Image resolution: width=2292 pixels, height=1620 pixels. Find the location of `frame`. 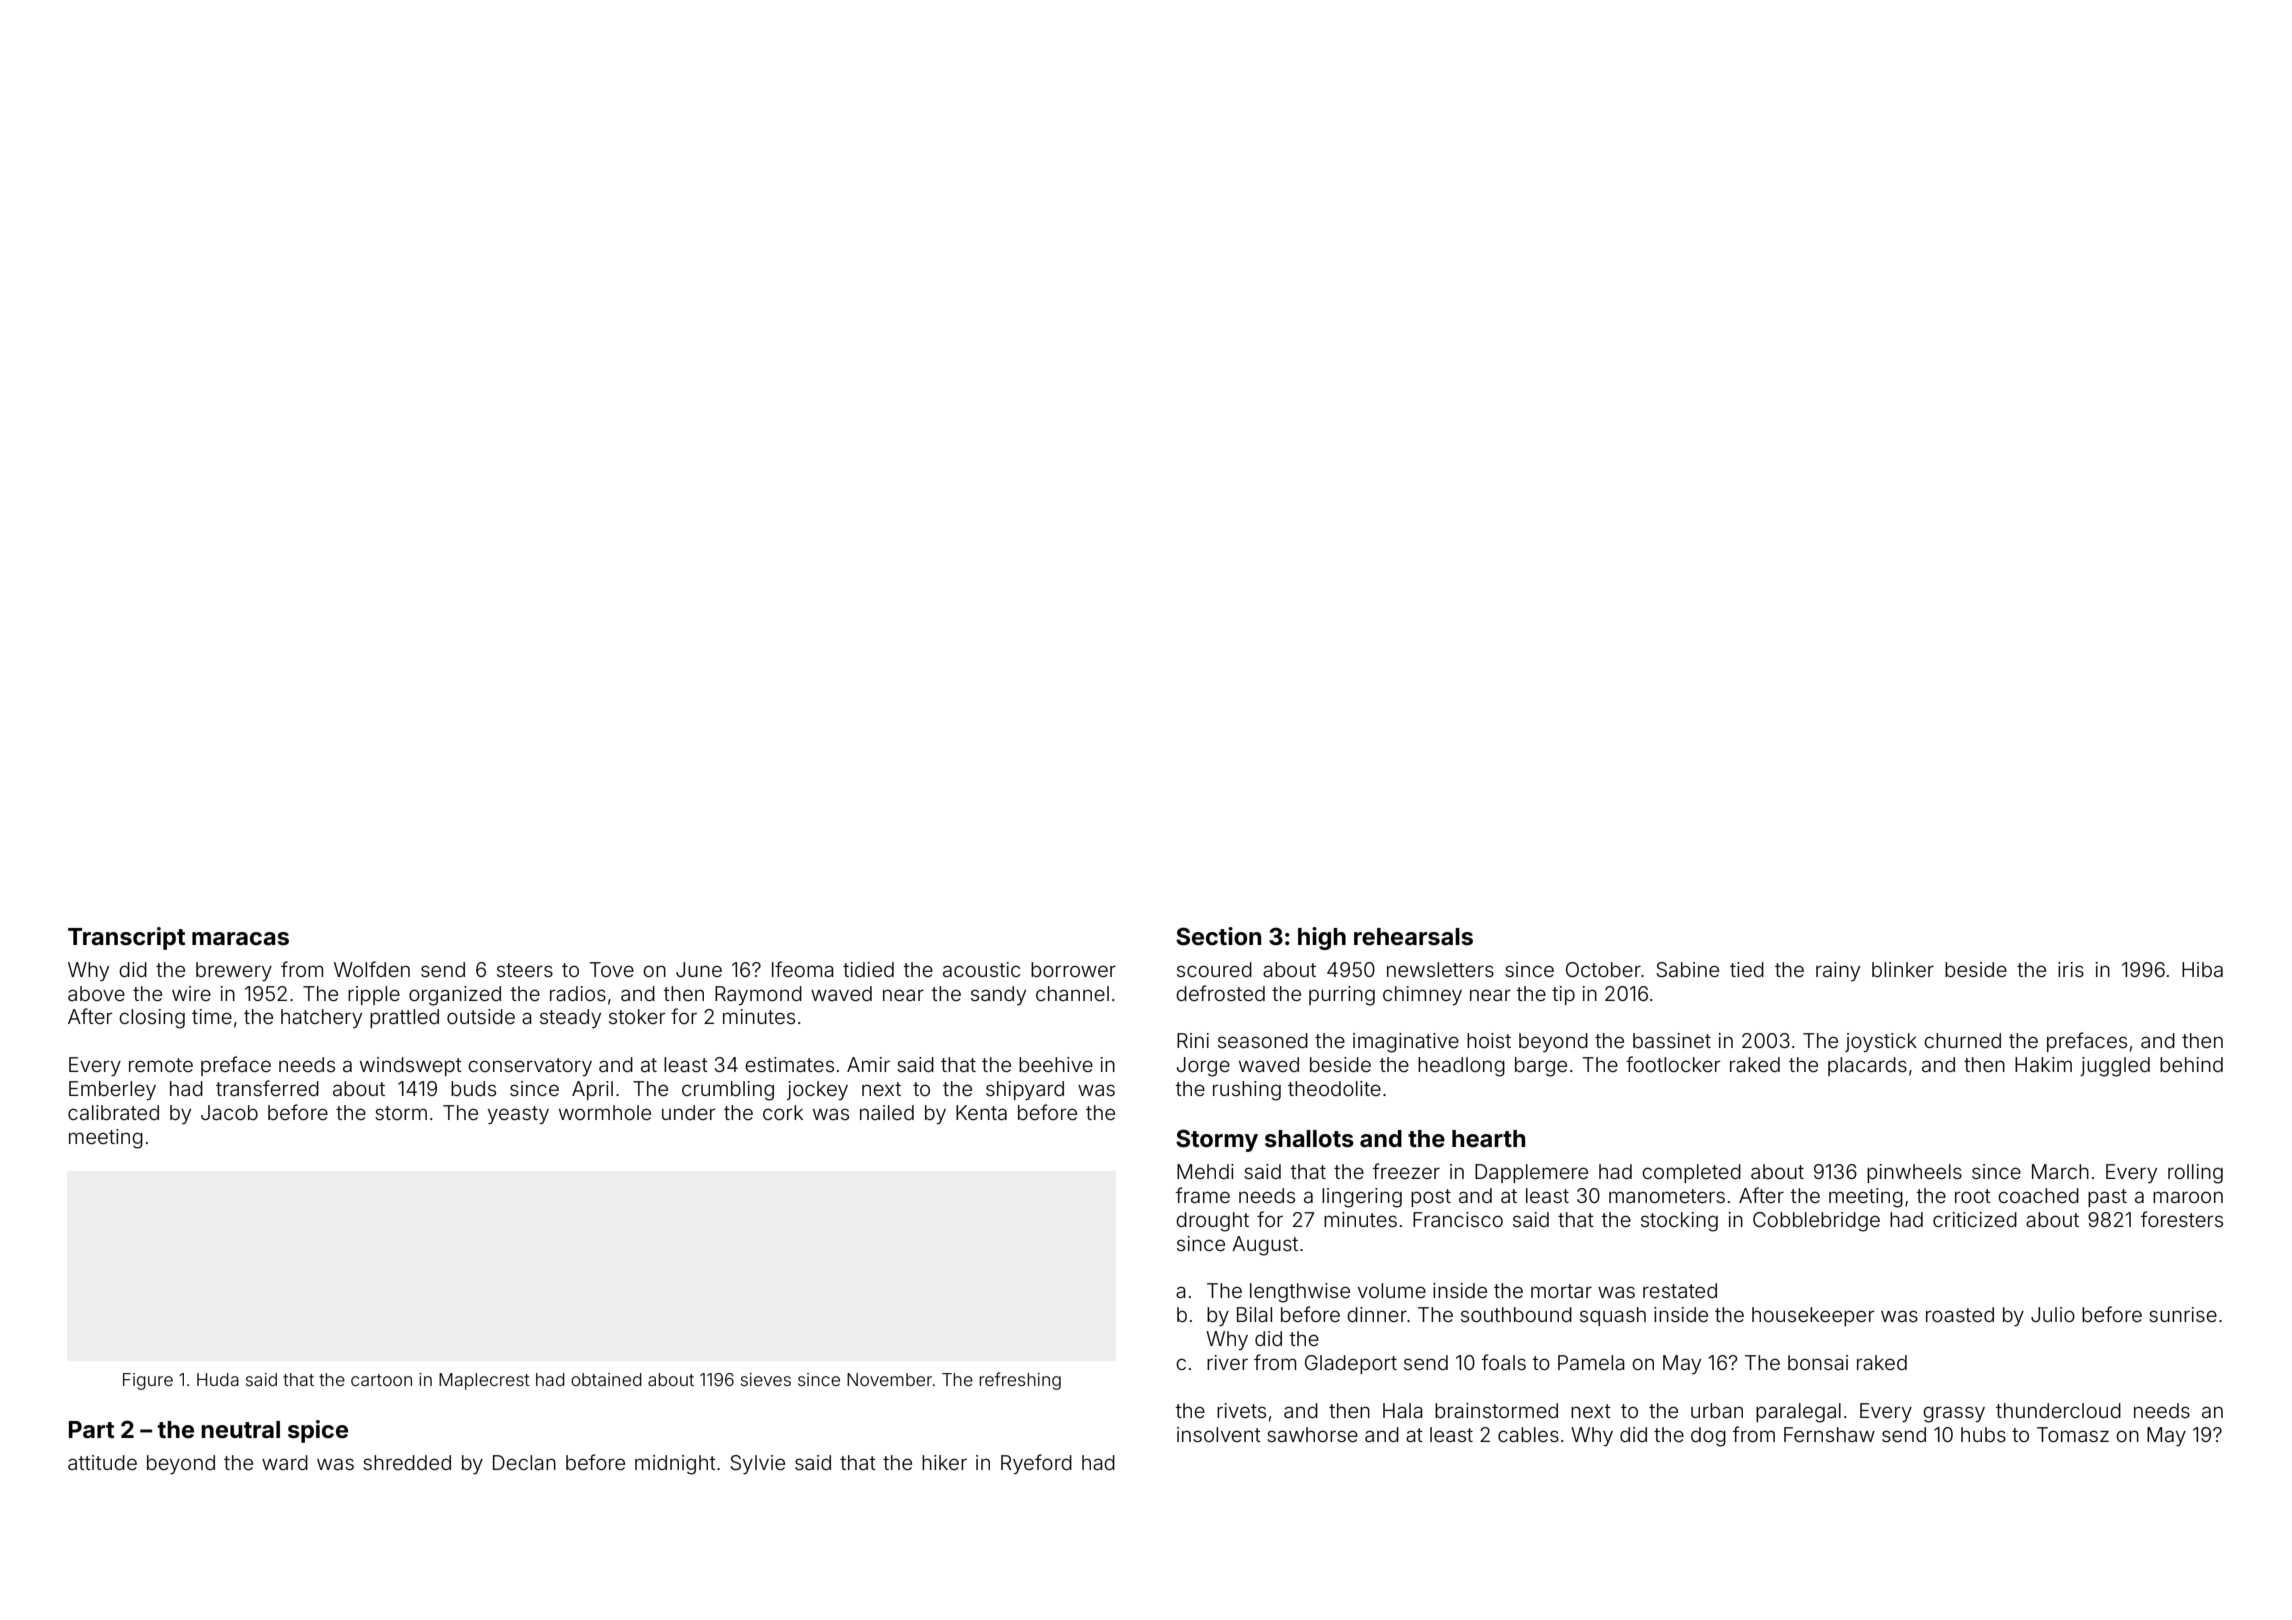

frame is located at coordinates (1202, 1195).
